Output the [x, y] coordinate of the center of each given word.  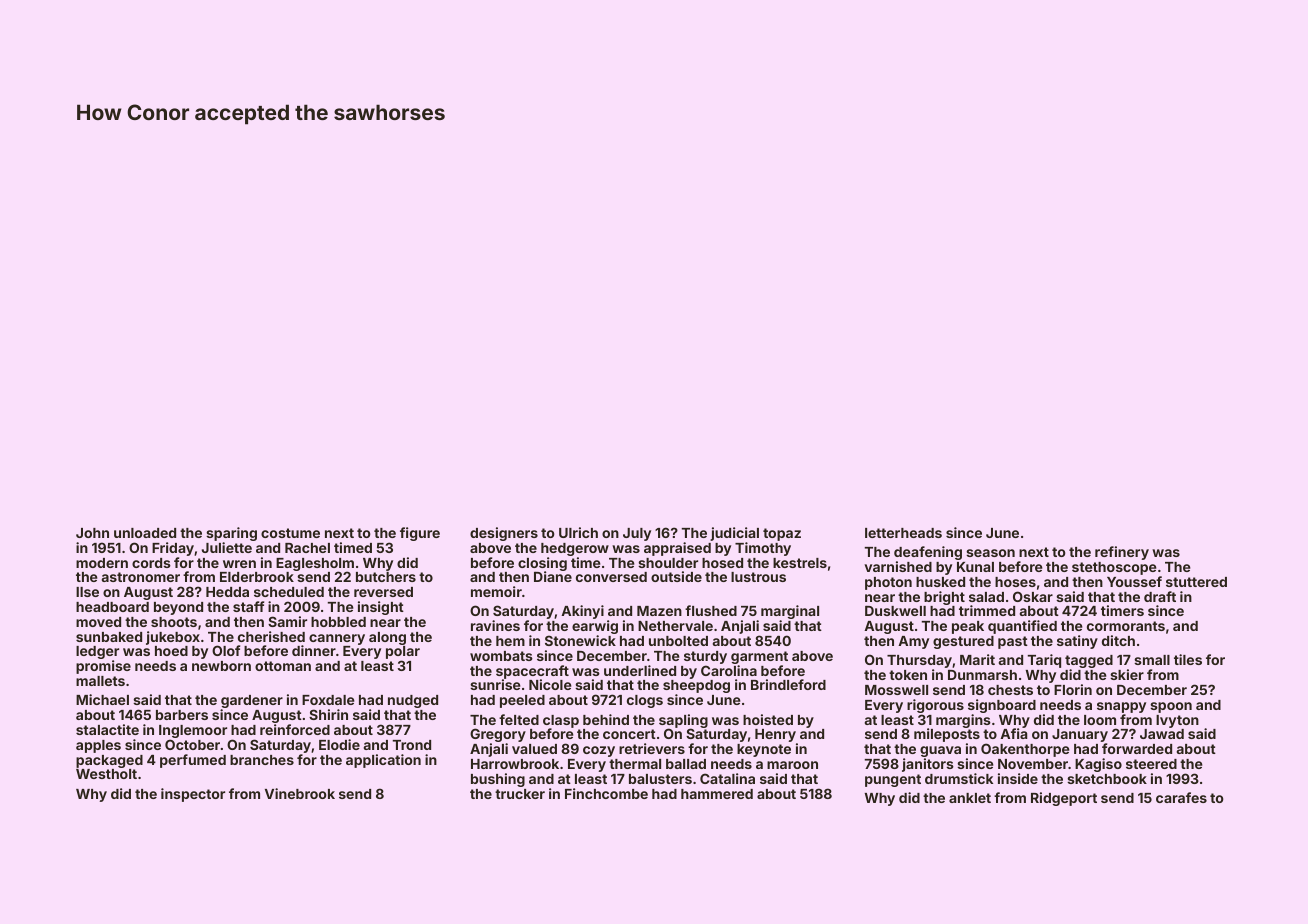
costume [290, 533]
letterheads [903, 533]
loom [1100, 720]
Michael [102, 699]
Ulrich [578, 532]
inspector [193, 795]
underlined [640, 670]
